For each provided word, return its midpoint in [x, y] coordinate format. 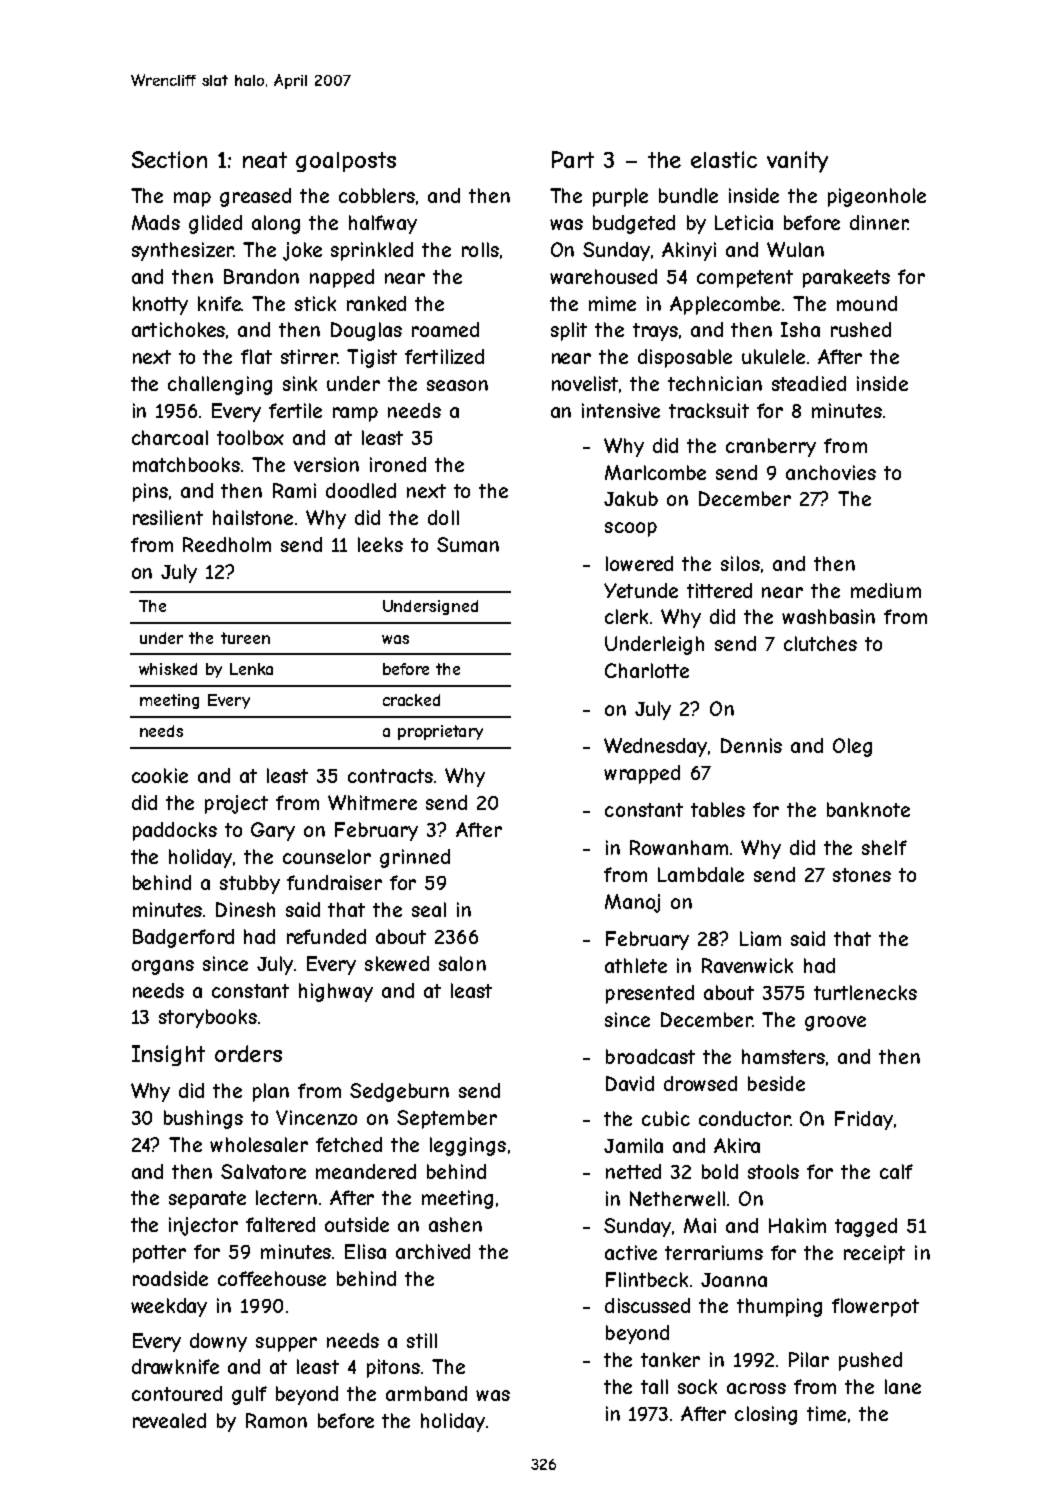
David [630, 1083]
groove [835, 1023]
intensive [621, 410]
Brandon [261, 276]
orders [248, 1053]
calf [896, 1171]
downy [218, 1342]
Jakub [631, 498]
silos [740, 563]
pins [150, 492]
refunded [326, 936]
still [422, 1340]
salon [462, 963]
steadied [809, 383]
